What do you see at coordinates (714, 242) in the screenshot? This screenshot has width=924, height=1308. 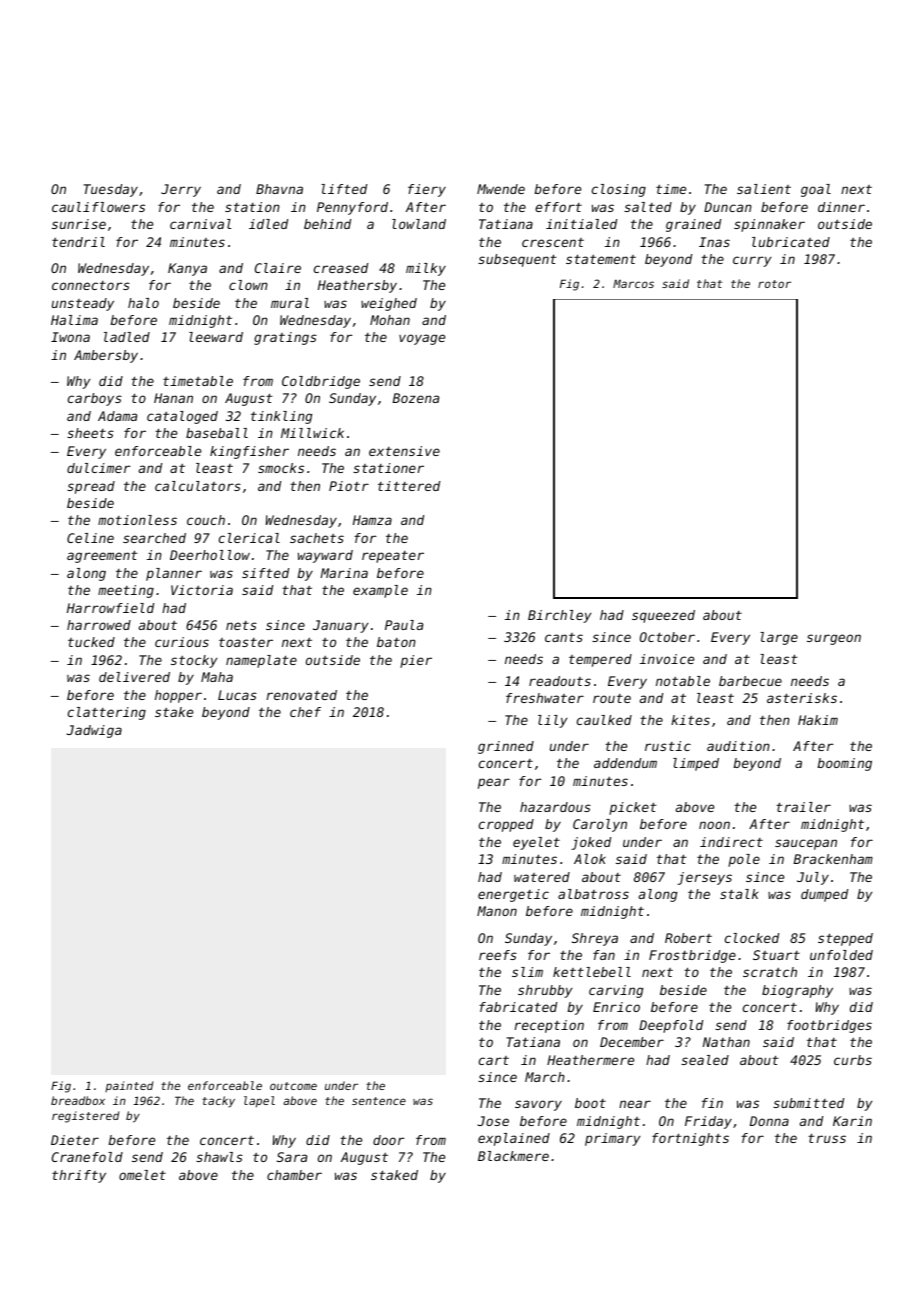 I see `Inas` at bounding box center [714, 242].
